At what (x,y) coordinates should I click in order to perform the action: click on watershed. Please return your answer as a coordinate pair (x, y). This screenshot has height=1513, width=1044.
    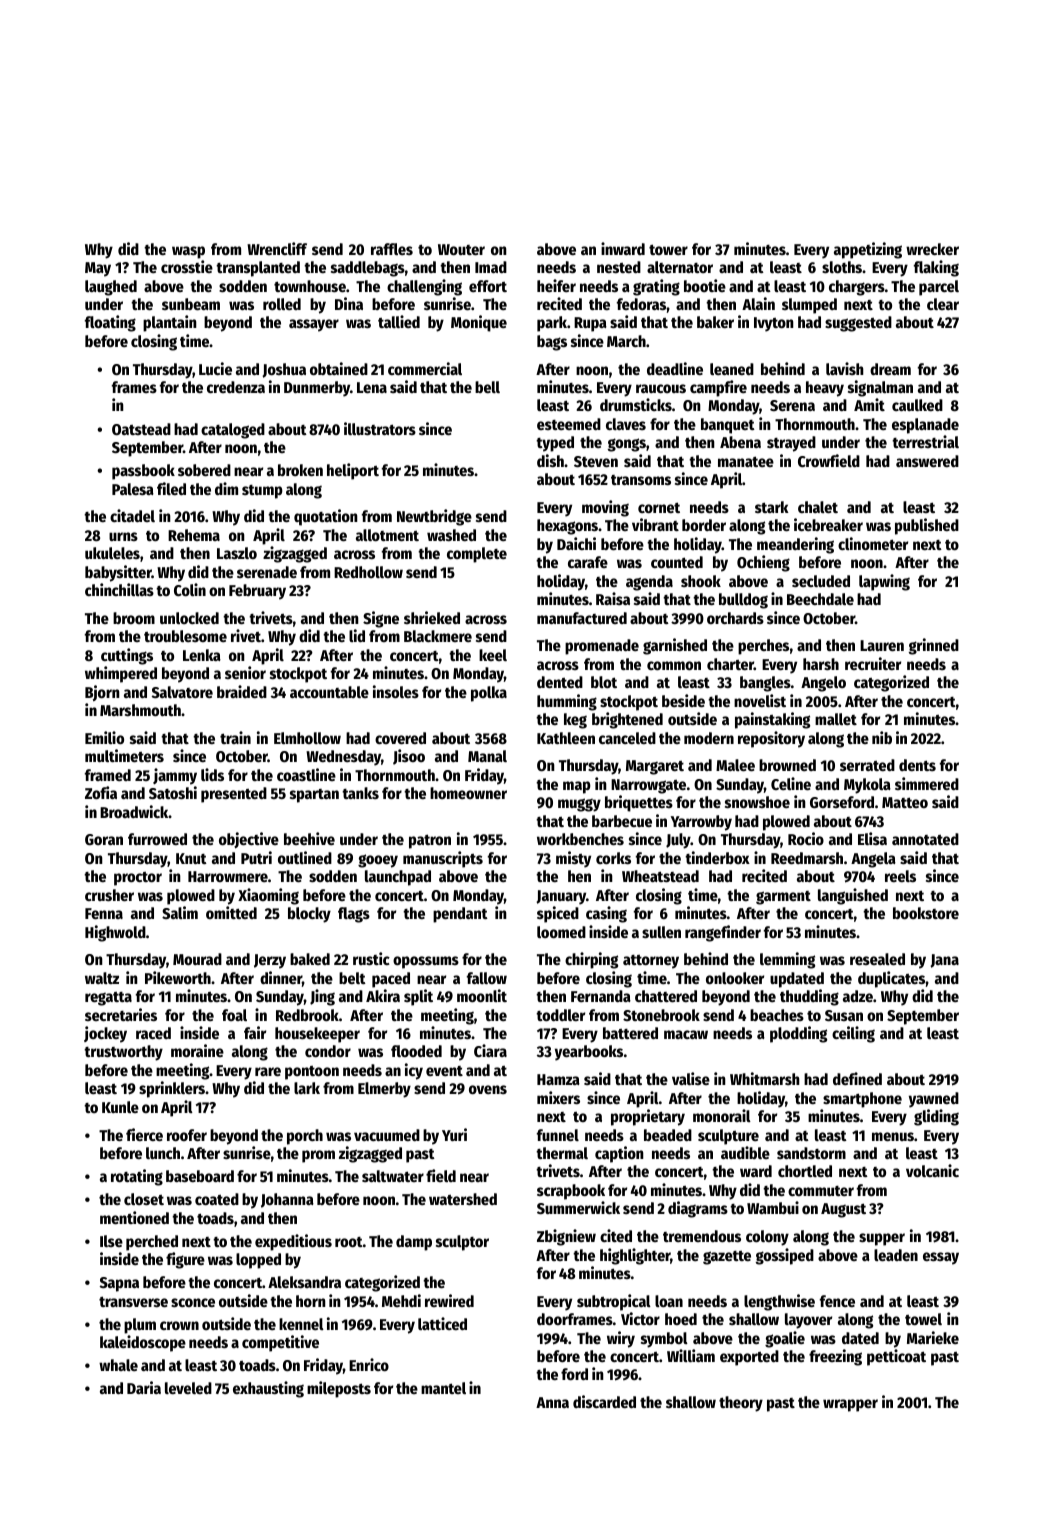
    Looking at the image, I should click on (463, 1199).
